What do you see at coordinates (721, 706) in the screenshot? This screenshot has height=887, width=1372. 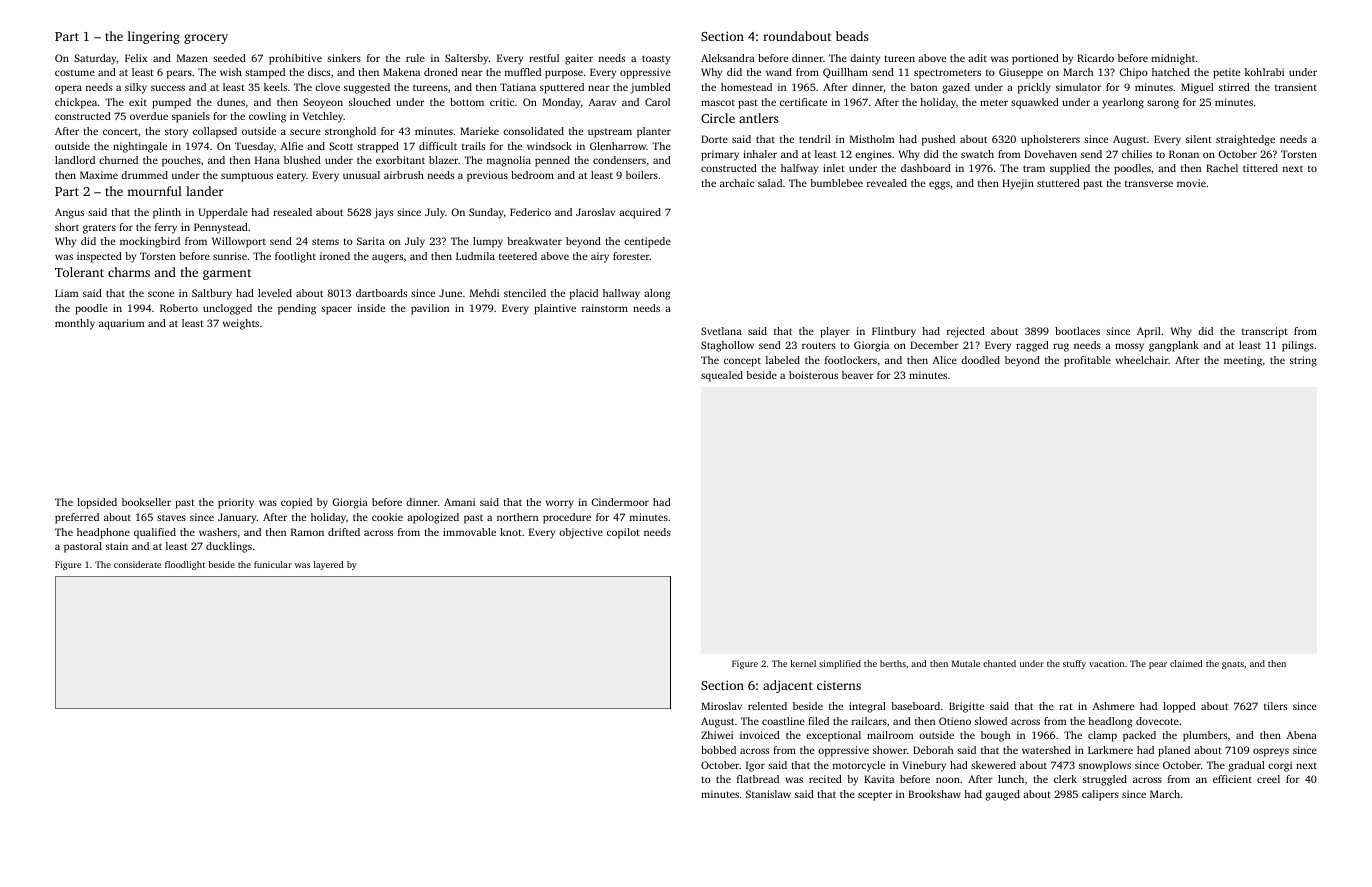 I see `Miroslav` at bounding box center [721, 706].
